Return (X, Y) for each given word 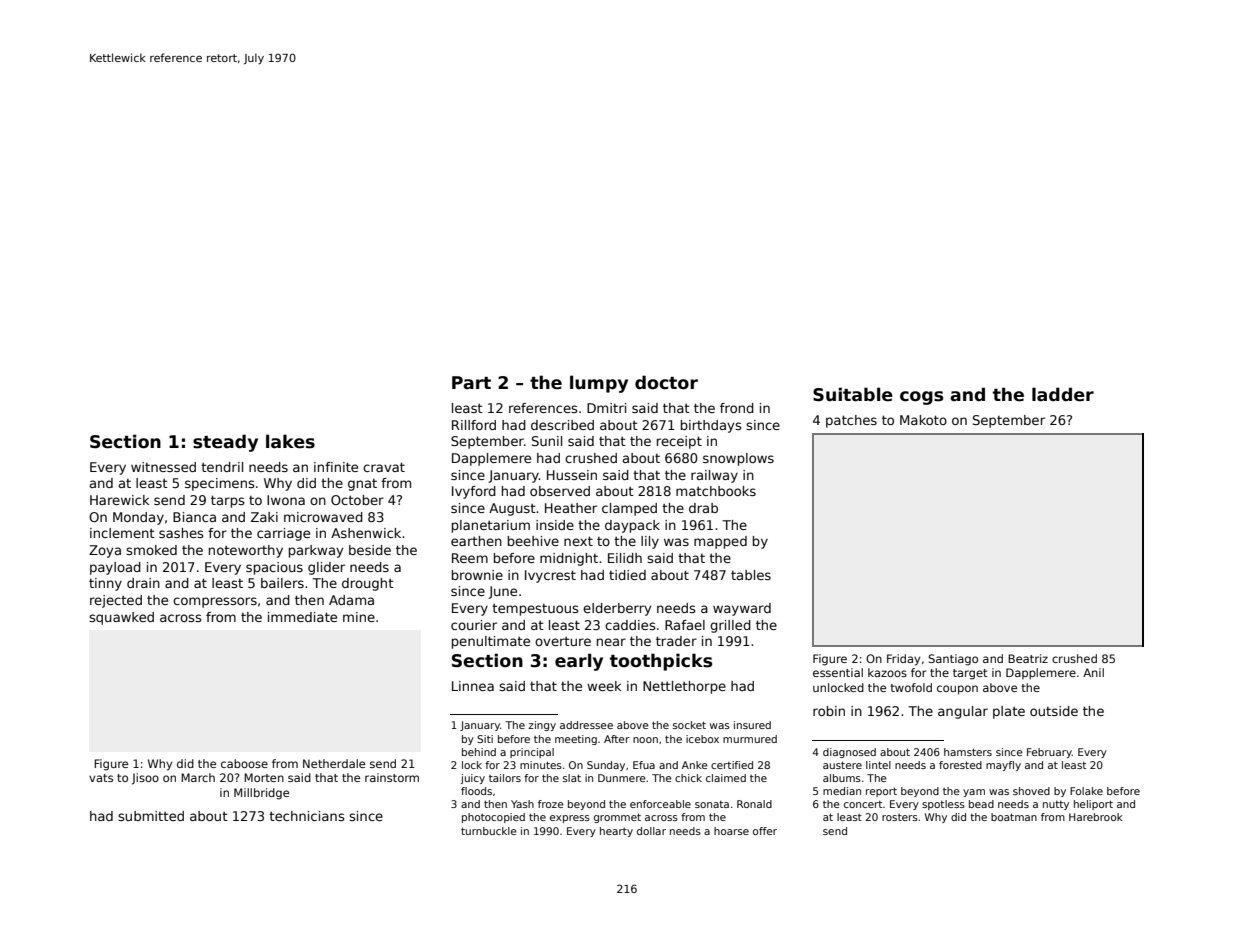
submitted (151, 816)
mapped (720, 542)
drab (703, 508)
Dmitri (606, 408)
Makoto (923, 420)
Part (471, 382)
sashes (181, 533)
